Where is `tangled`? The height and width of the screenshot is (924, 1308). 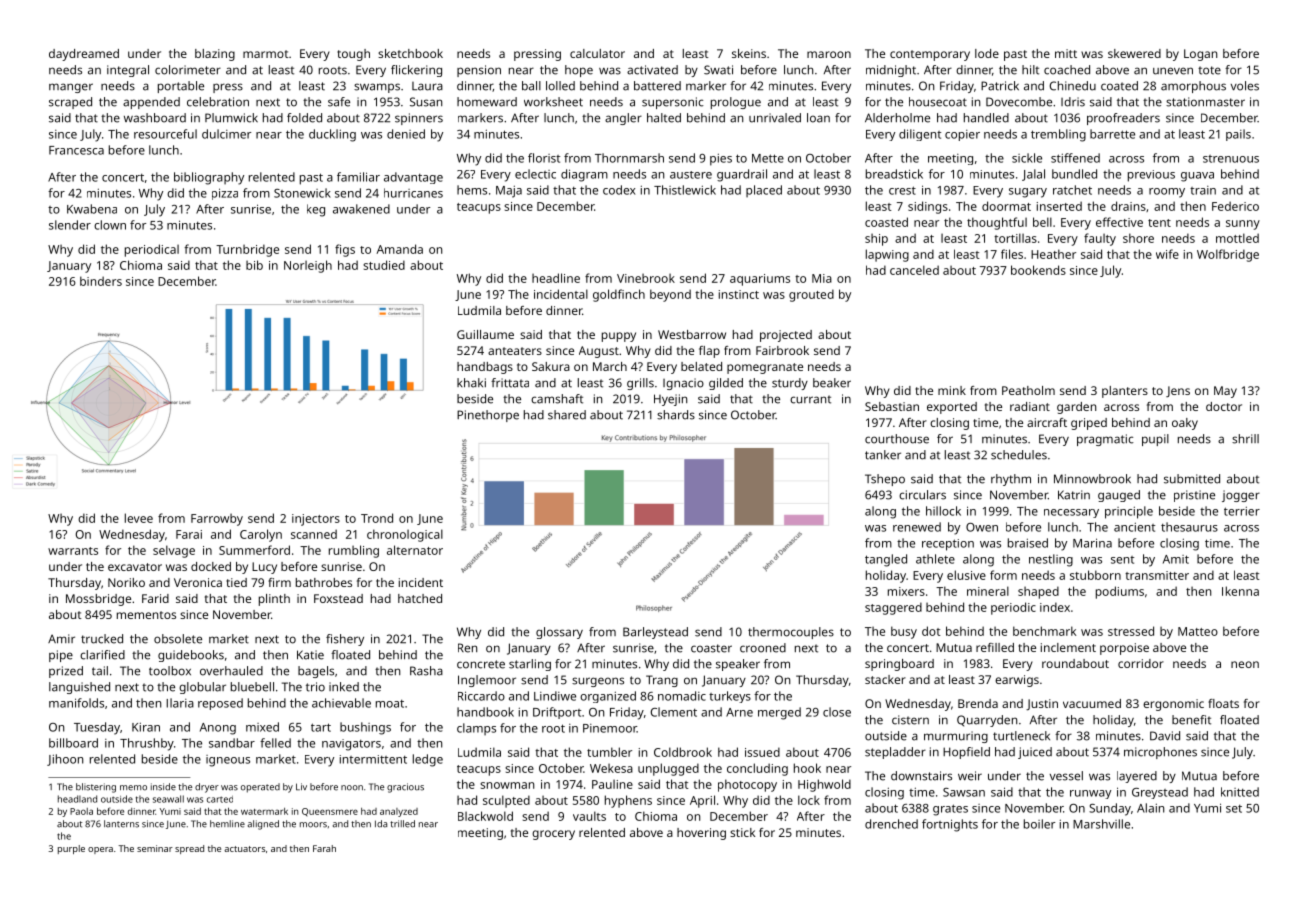
tangled is located at coordinates (886, 560).
